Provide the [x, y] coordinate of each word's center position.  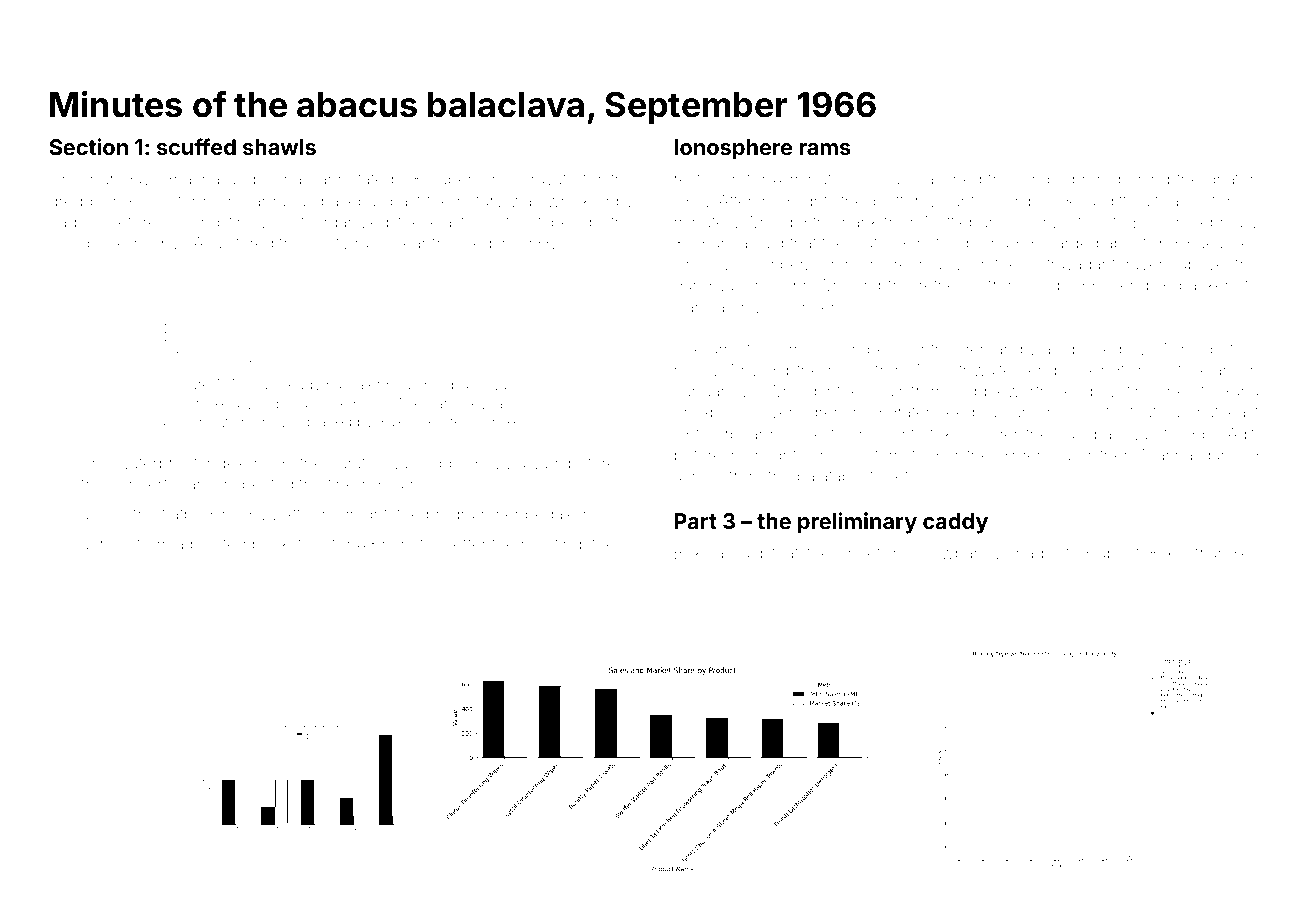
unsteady [291, 386]
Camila [699, 306]
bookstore [289, 544]
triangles [1226, 555]
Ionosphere [733, 149]
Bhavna [191, 178]
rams [825, 149]
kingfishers [1130, 371]
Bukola [699, 552]
